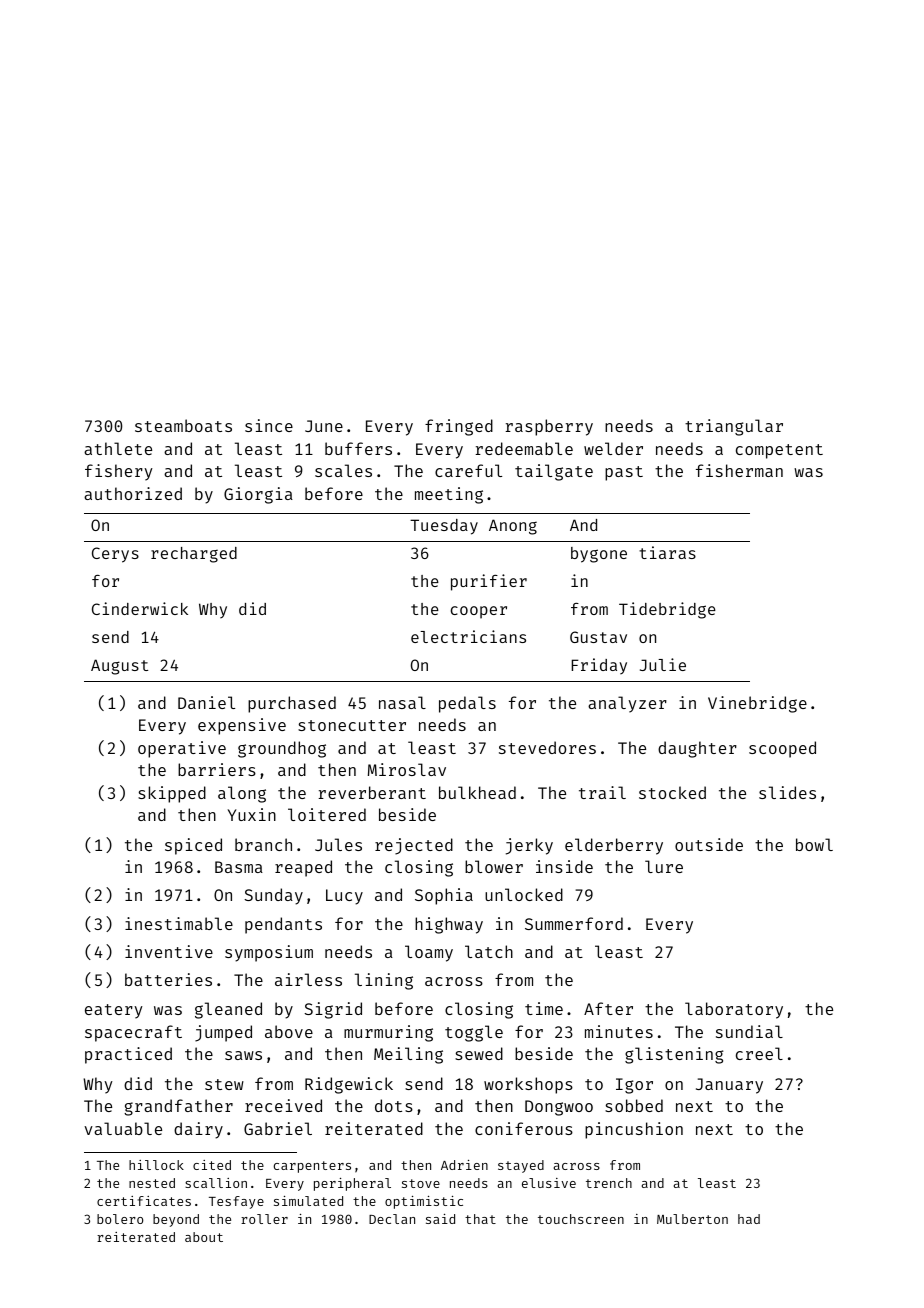 The width and height of the document is (924, 1308). What do you see at coordinates (424, 1202) in the document?
I see `optimistic` at bounding box center [424, 1202].
